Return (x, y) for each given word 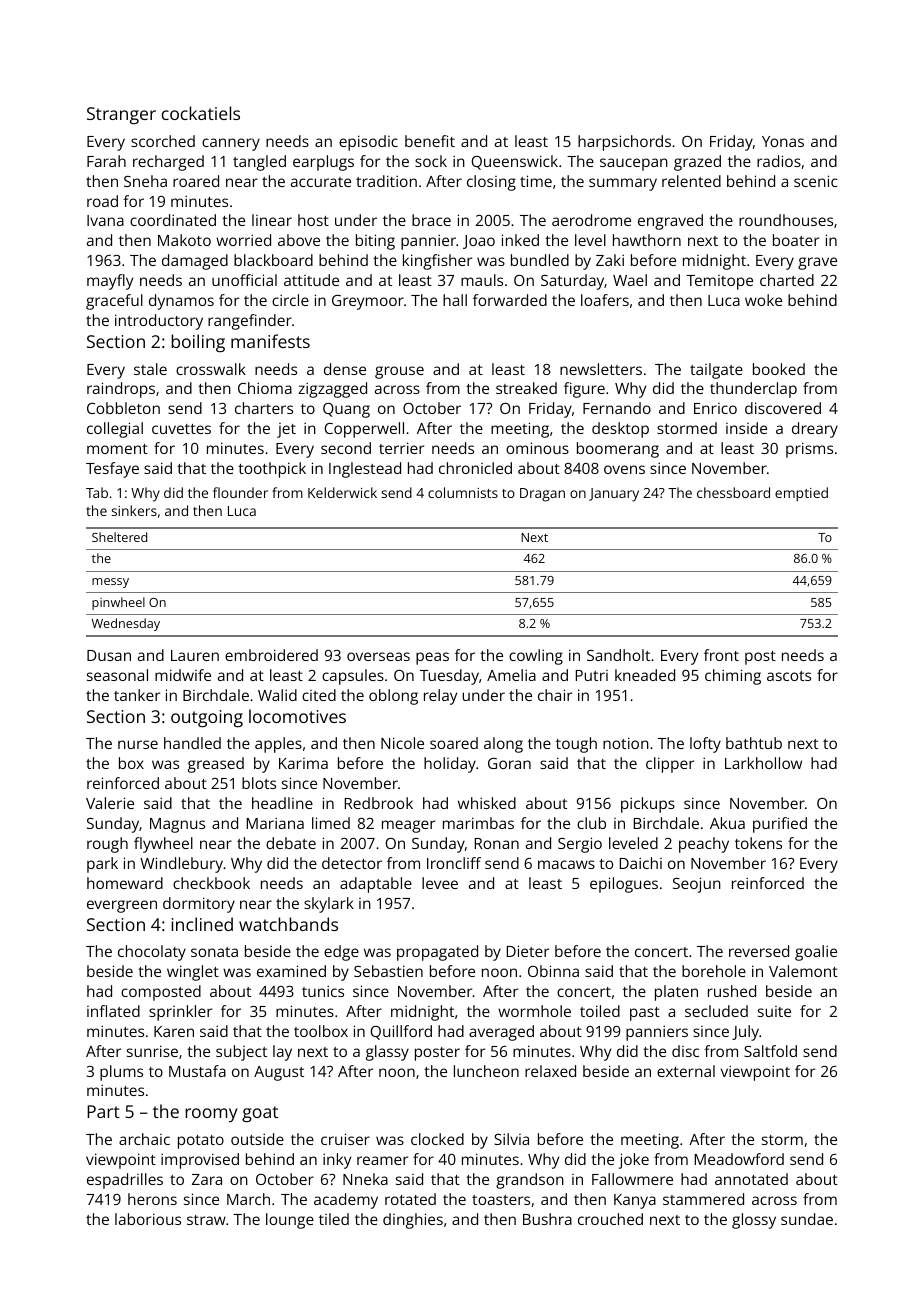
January (614, 495)
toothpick (272, 470)
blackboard (273, 260)
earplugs (323, 163)
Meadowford (739, 1159)
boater (796, 240)
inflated (113, 1011)
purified (780, 825)
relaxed (550, 1071)
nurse (138, 744)
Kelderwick (342, 492)
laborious (148, 1219)
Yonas (783, 141)
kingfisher (437, 262)
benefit (430, 141)
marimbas (478, 823)
